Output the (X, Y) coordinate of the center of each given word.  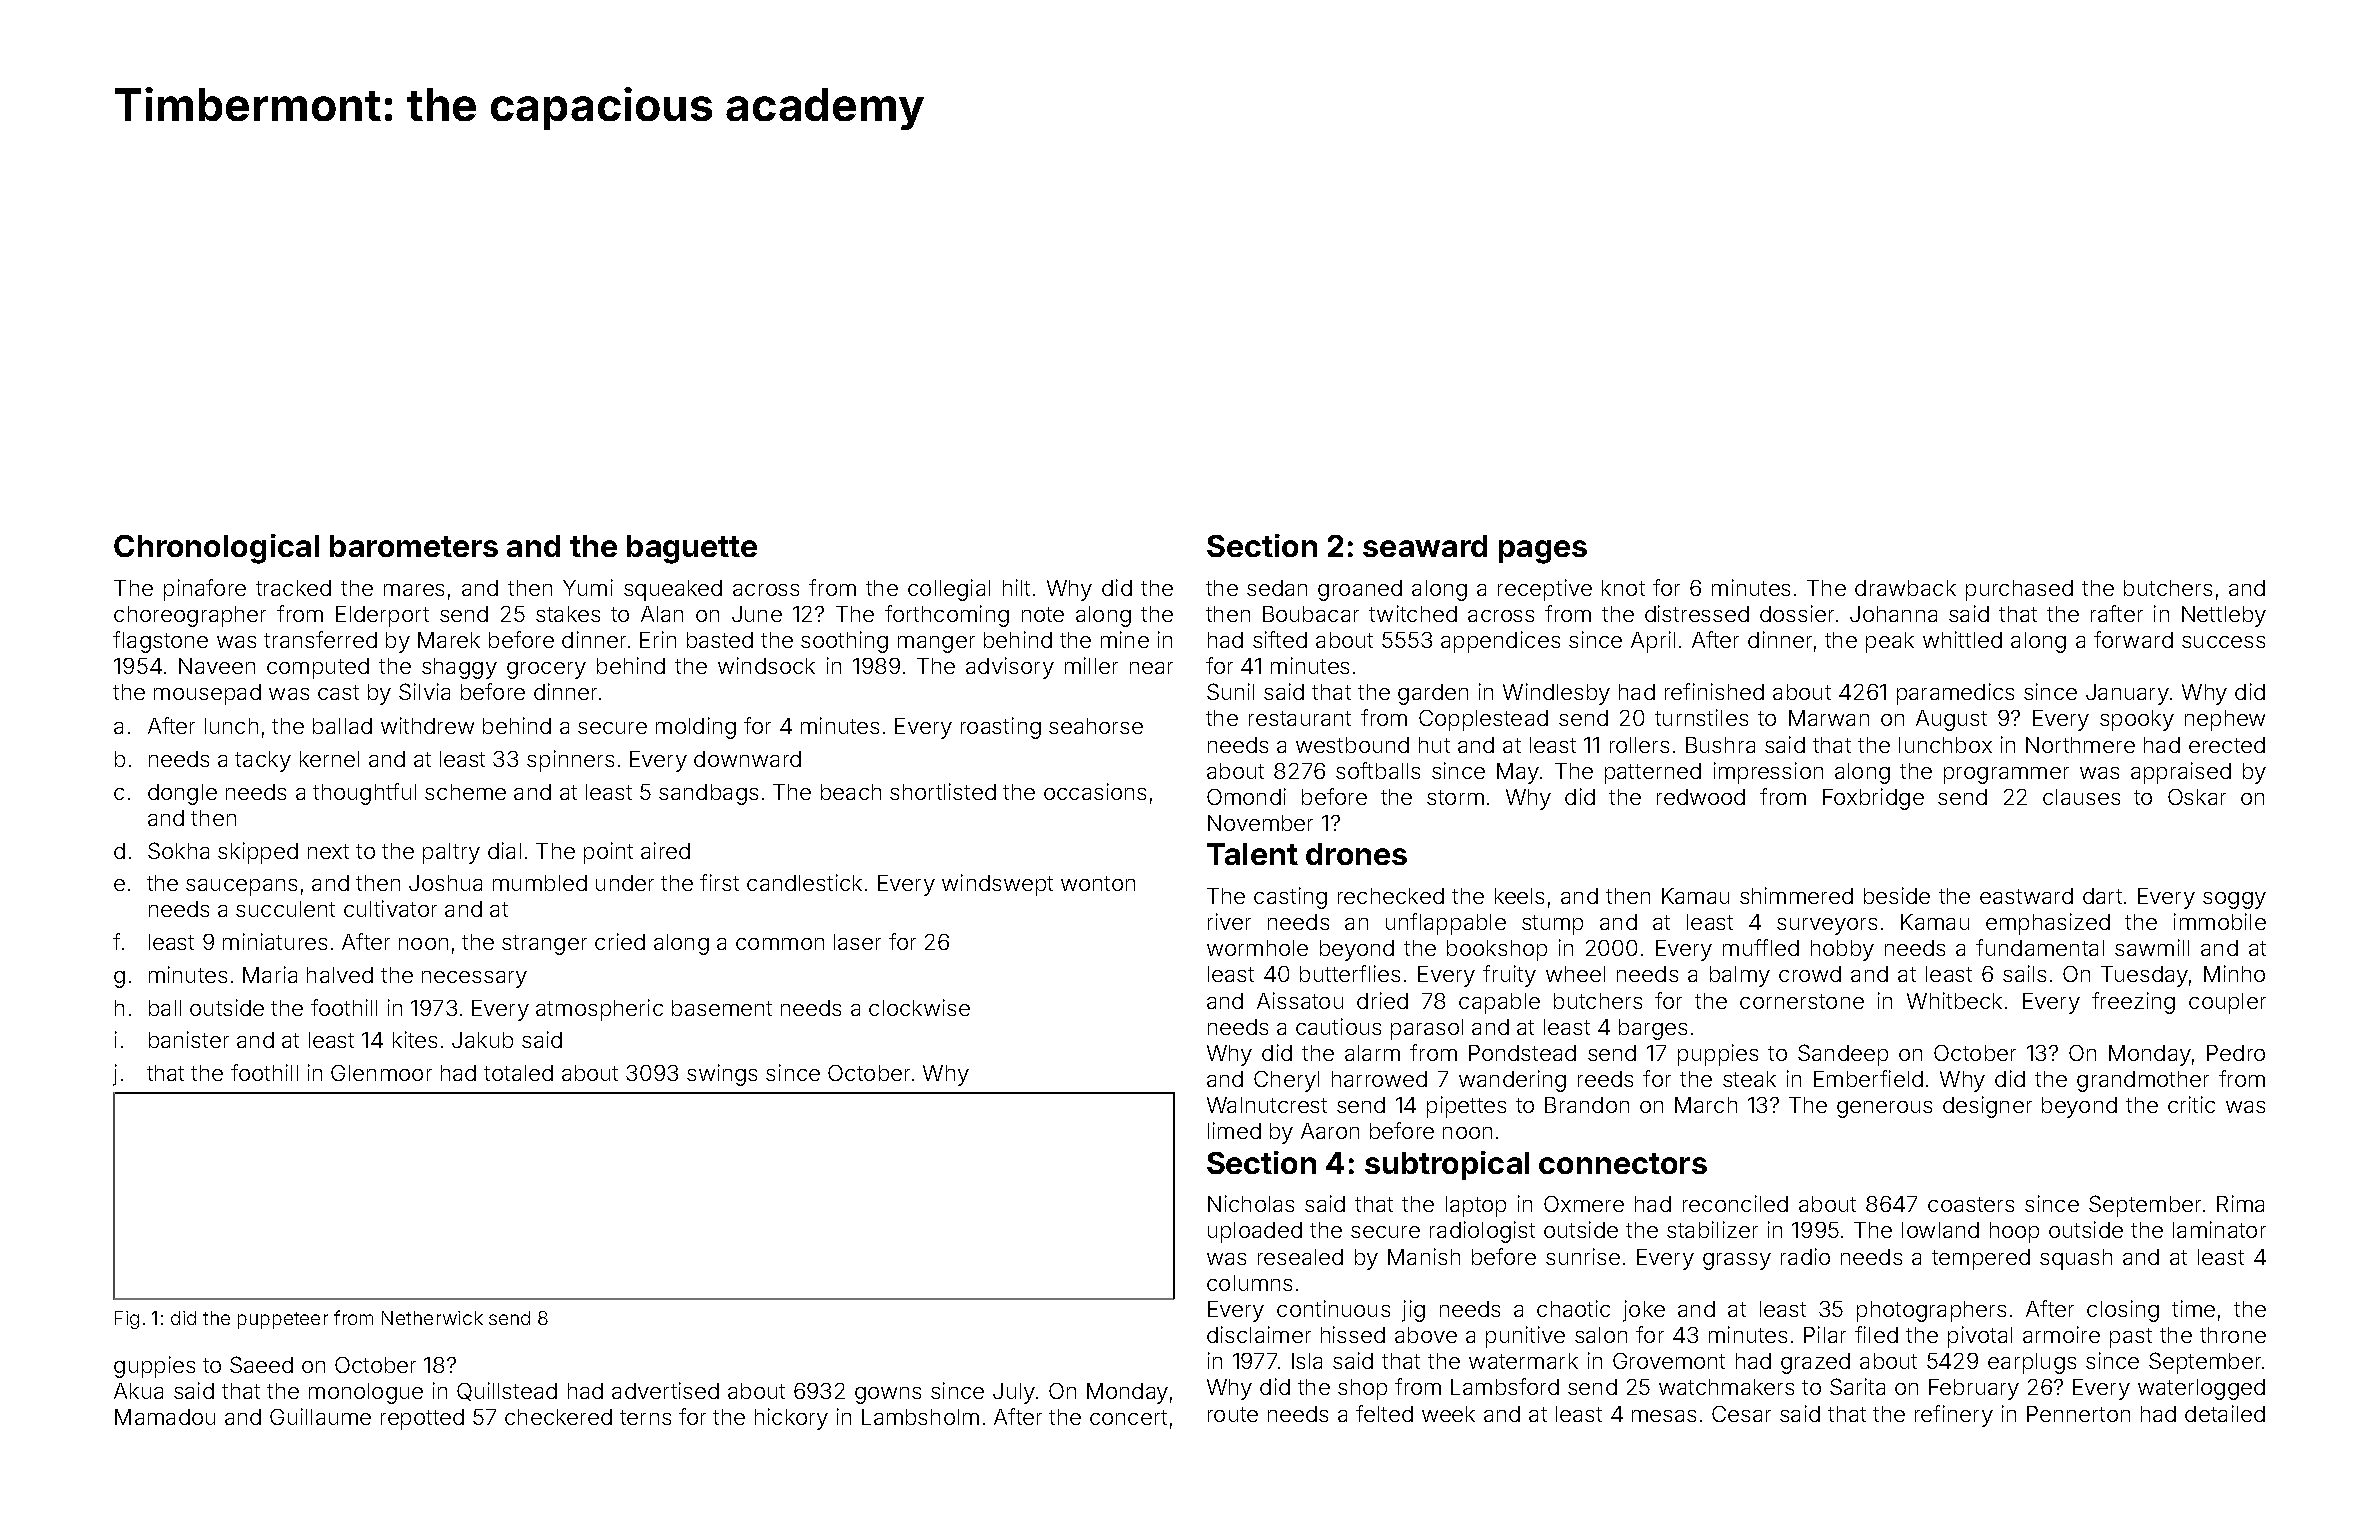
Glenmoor (381, 1073)
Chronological (216, 549)
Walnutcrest (1267, 1105)
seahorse (1096, 726)
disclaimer (1259, 1334)
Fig (127, 1320)
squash (2076, 1259)
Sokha (178, 850)
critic (2191, 1104)
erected (2227, 745)
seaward (1425, 546)
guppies (154, 1367)
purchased (2019, 590)
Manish (1424, 1256)
